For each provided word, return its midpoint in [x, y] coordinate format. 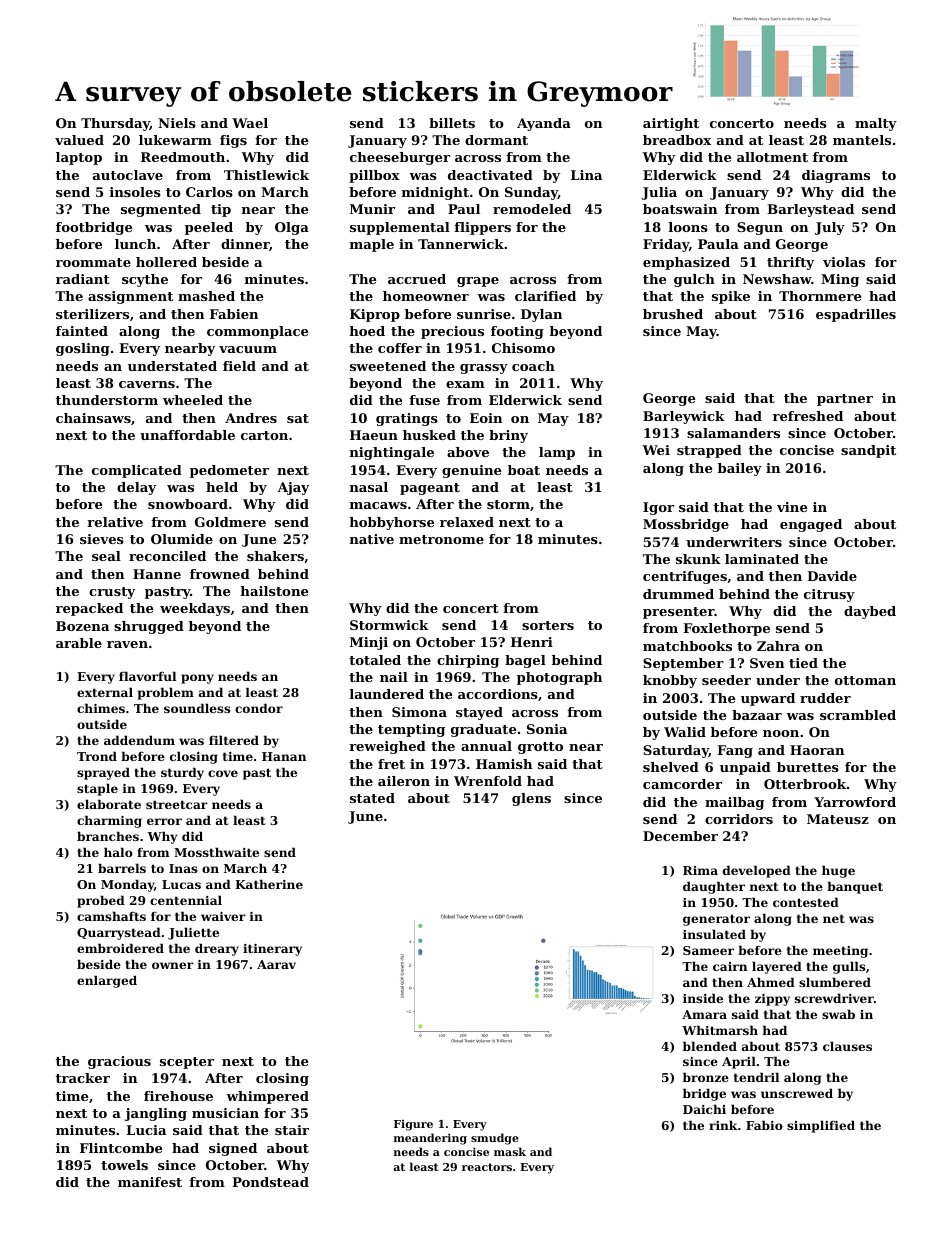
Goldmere [230, 522]
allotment [772, 157]
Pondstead [270, 1182]
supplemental [400, 228]
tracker [83, 1078]
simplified [821, 1126]
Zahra [778, 646]
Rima [700, 870]
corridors [739, 819]
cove [223, 773]
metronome [441, 539]
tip [221, 210]
